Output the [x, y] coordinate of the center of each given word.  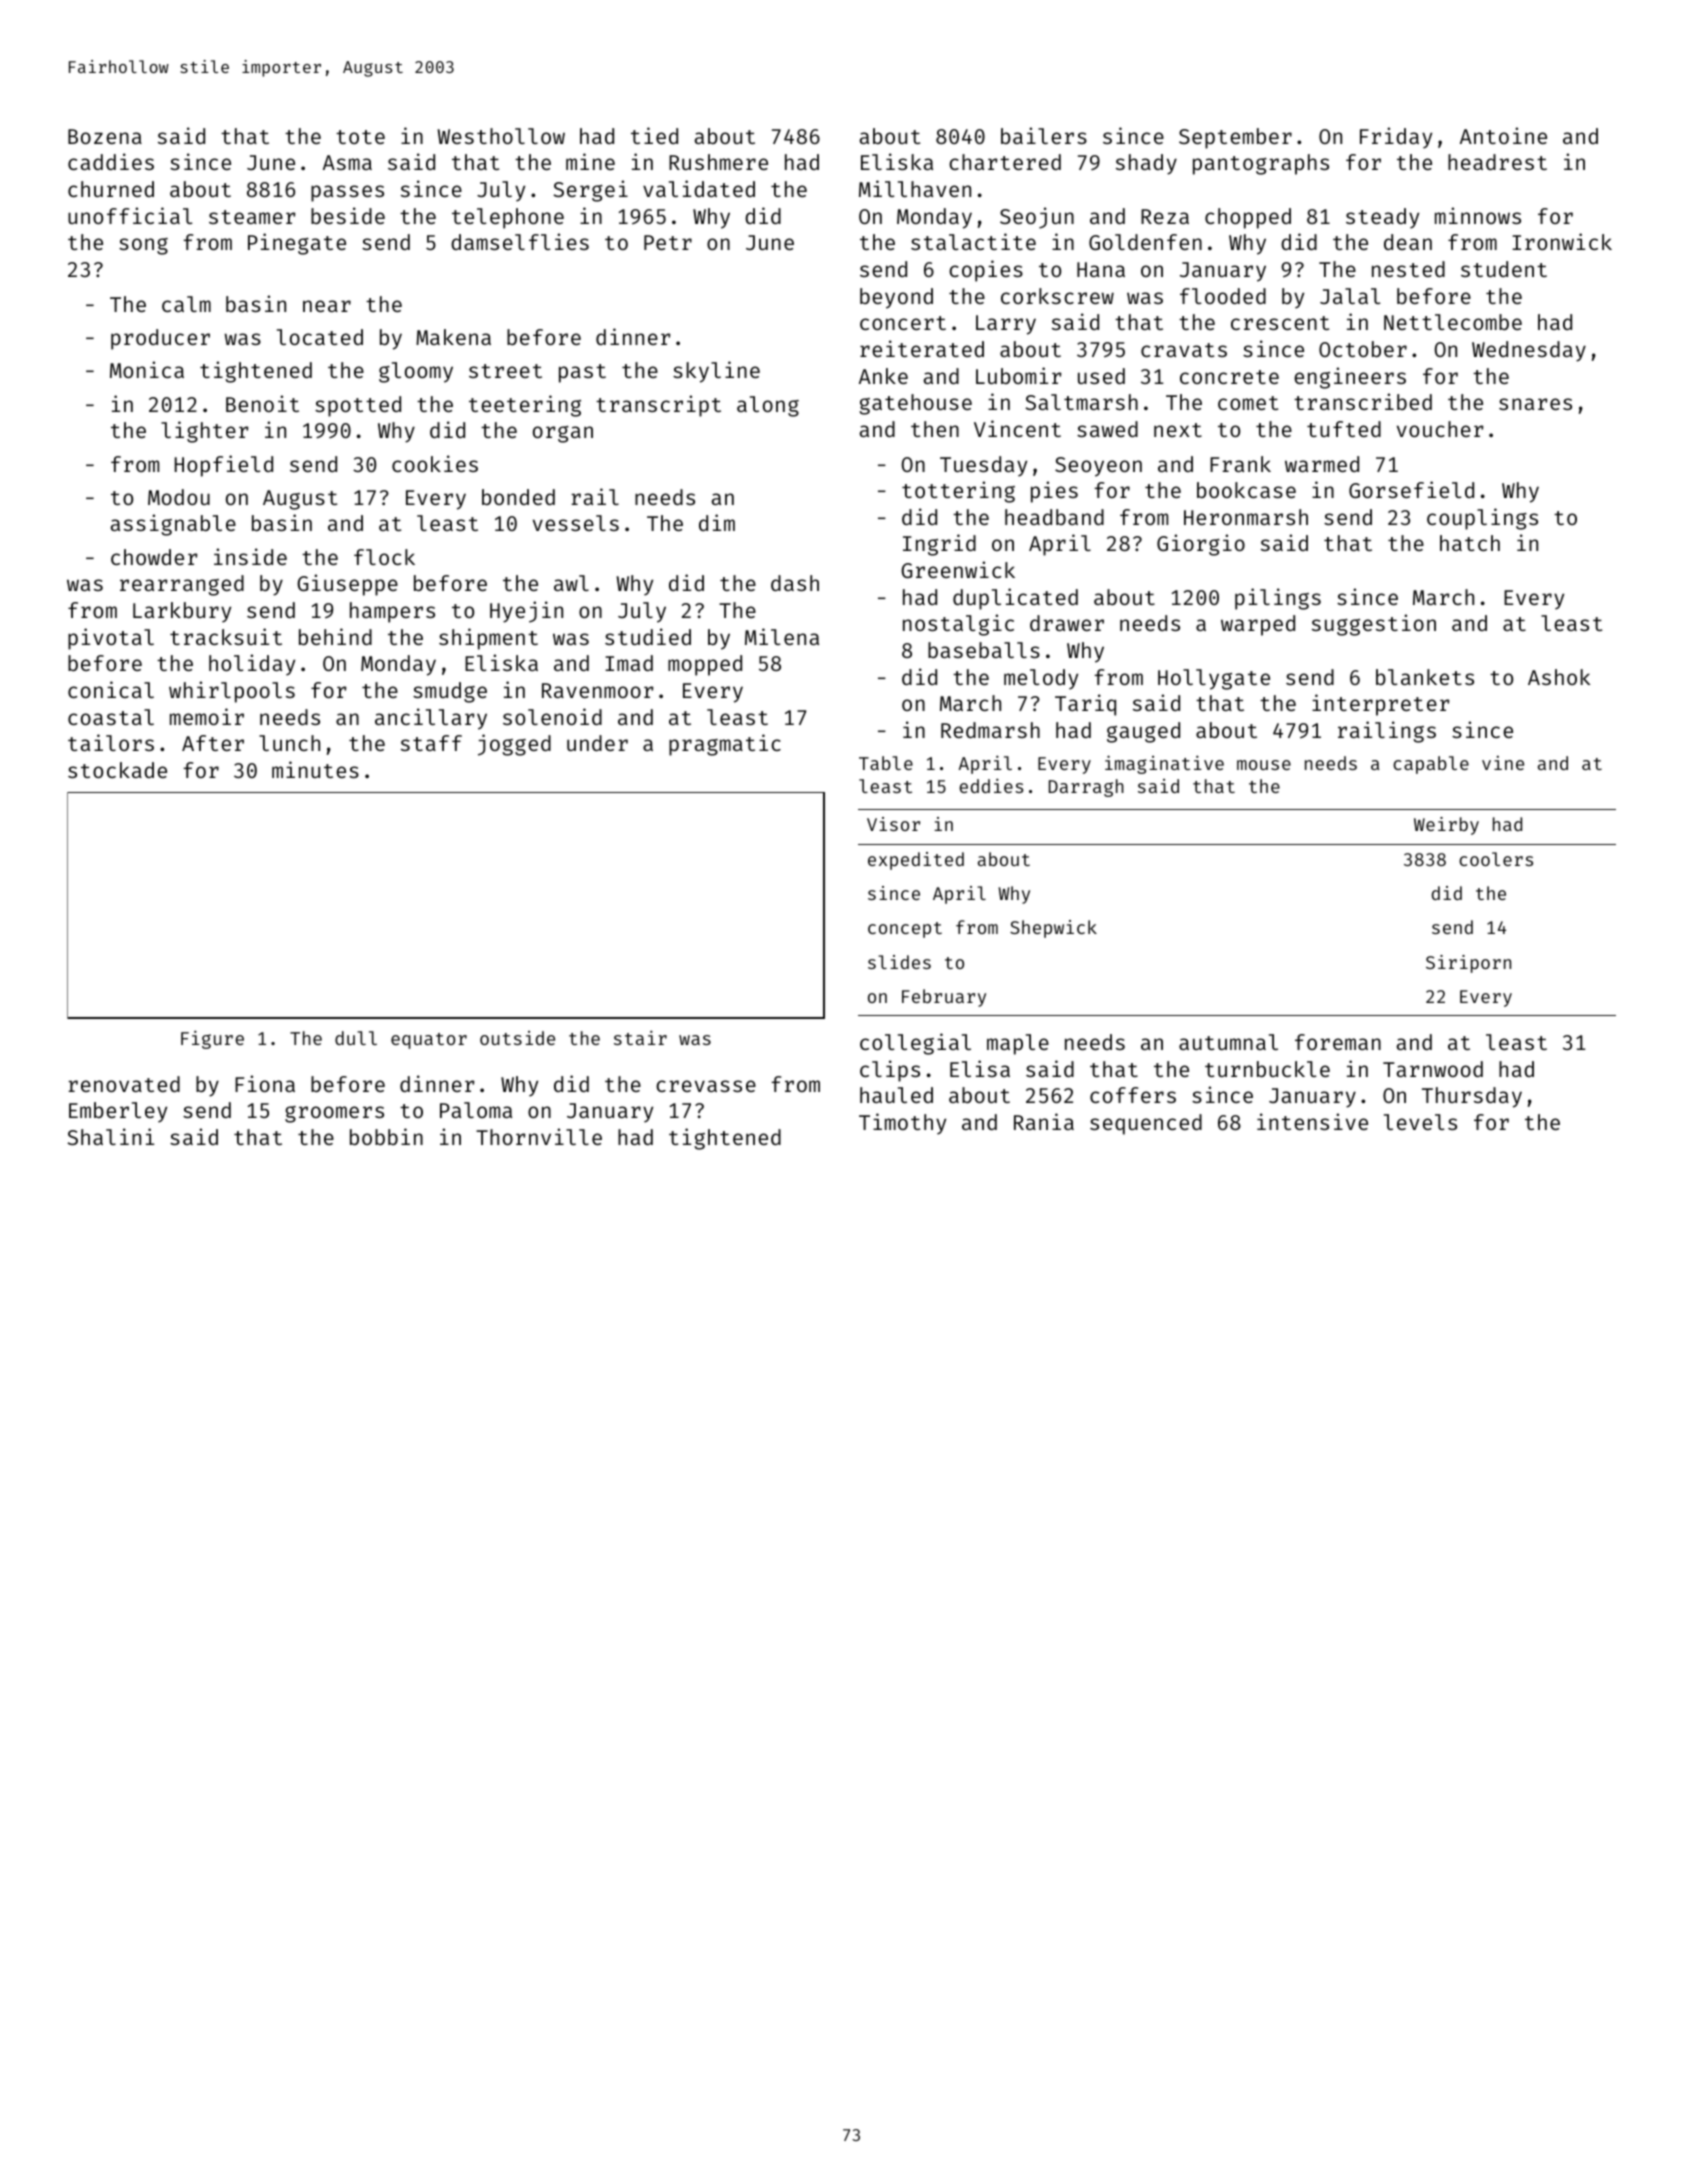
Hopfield [224, 466]
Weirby [1446, 826]
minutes [315, 769]
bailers [1044, 135]
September [1235, 138]
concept [905, 930]
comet [1248, 403]
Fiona [265, 1083]
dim [717, 522]
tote [360, 137]
